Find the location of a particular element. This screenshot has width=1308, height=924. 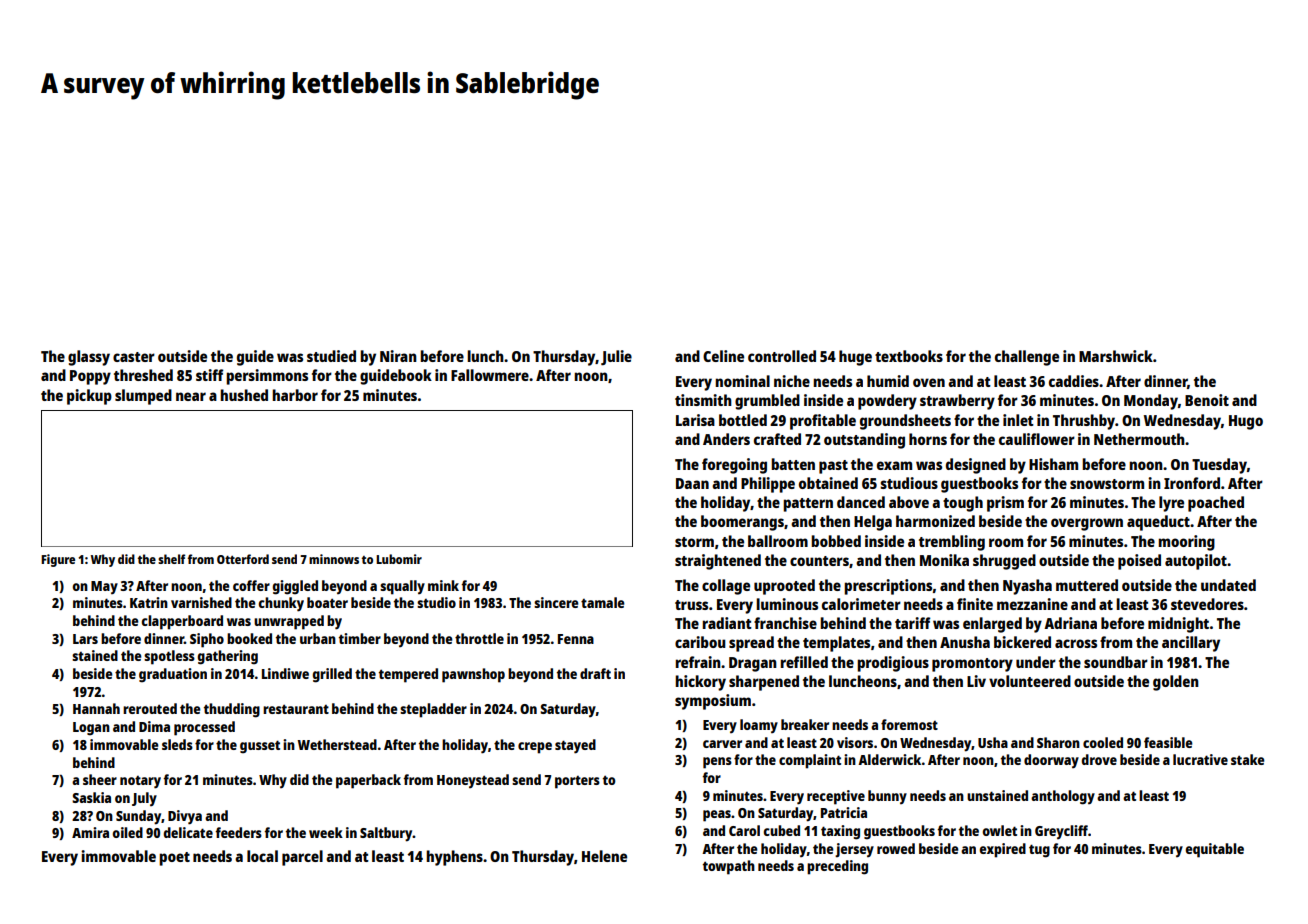

poised is located at coordinates (1139, 562).
